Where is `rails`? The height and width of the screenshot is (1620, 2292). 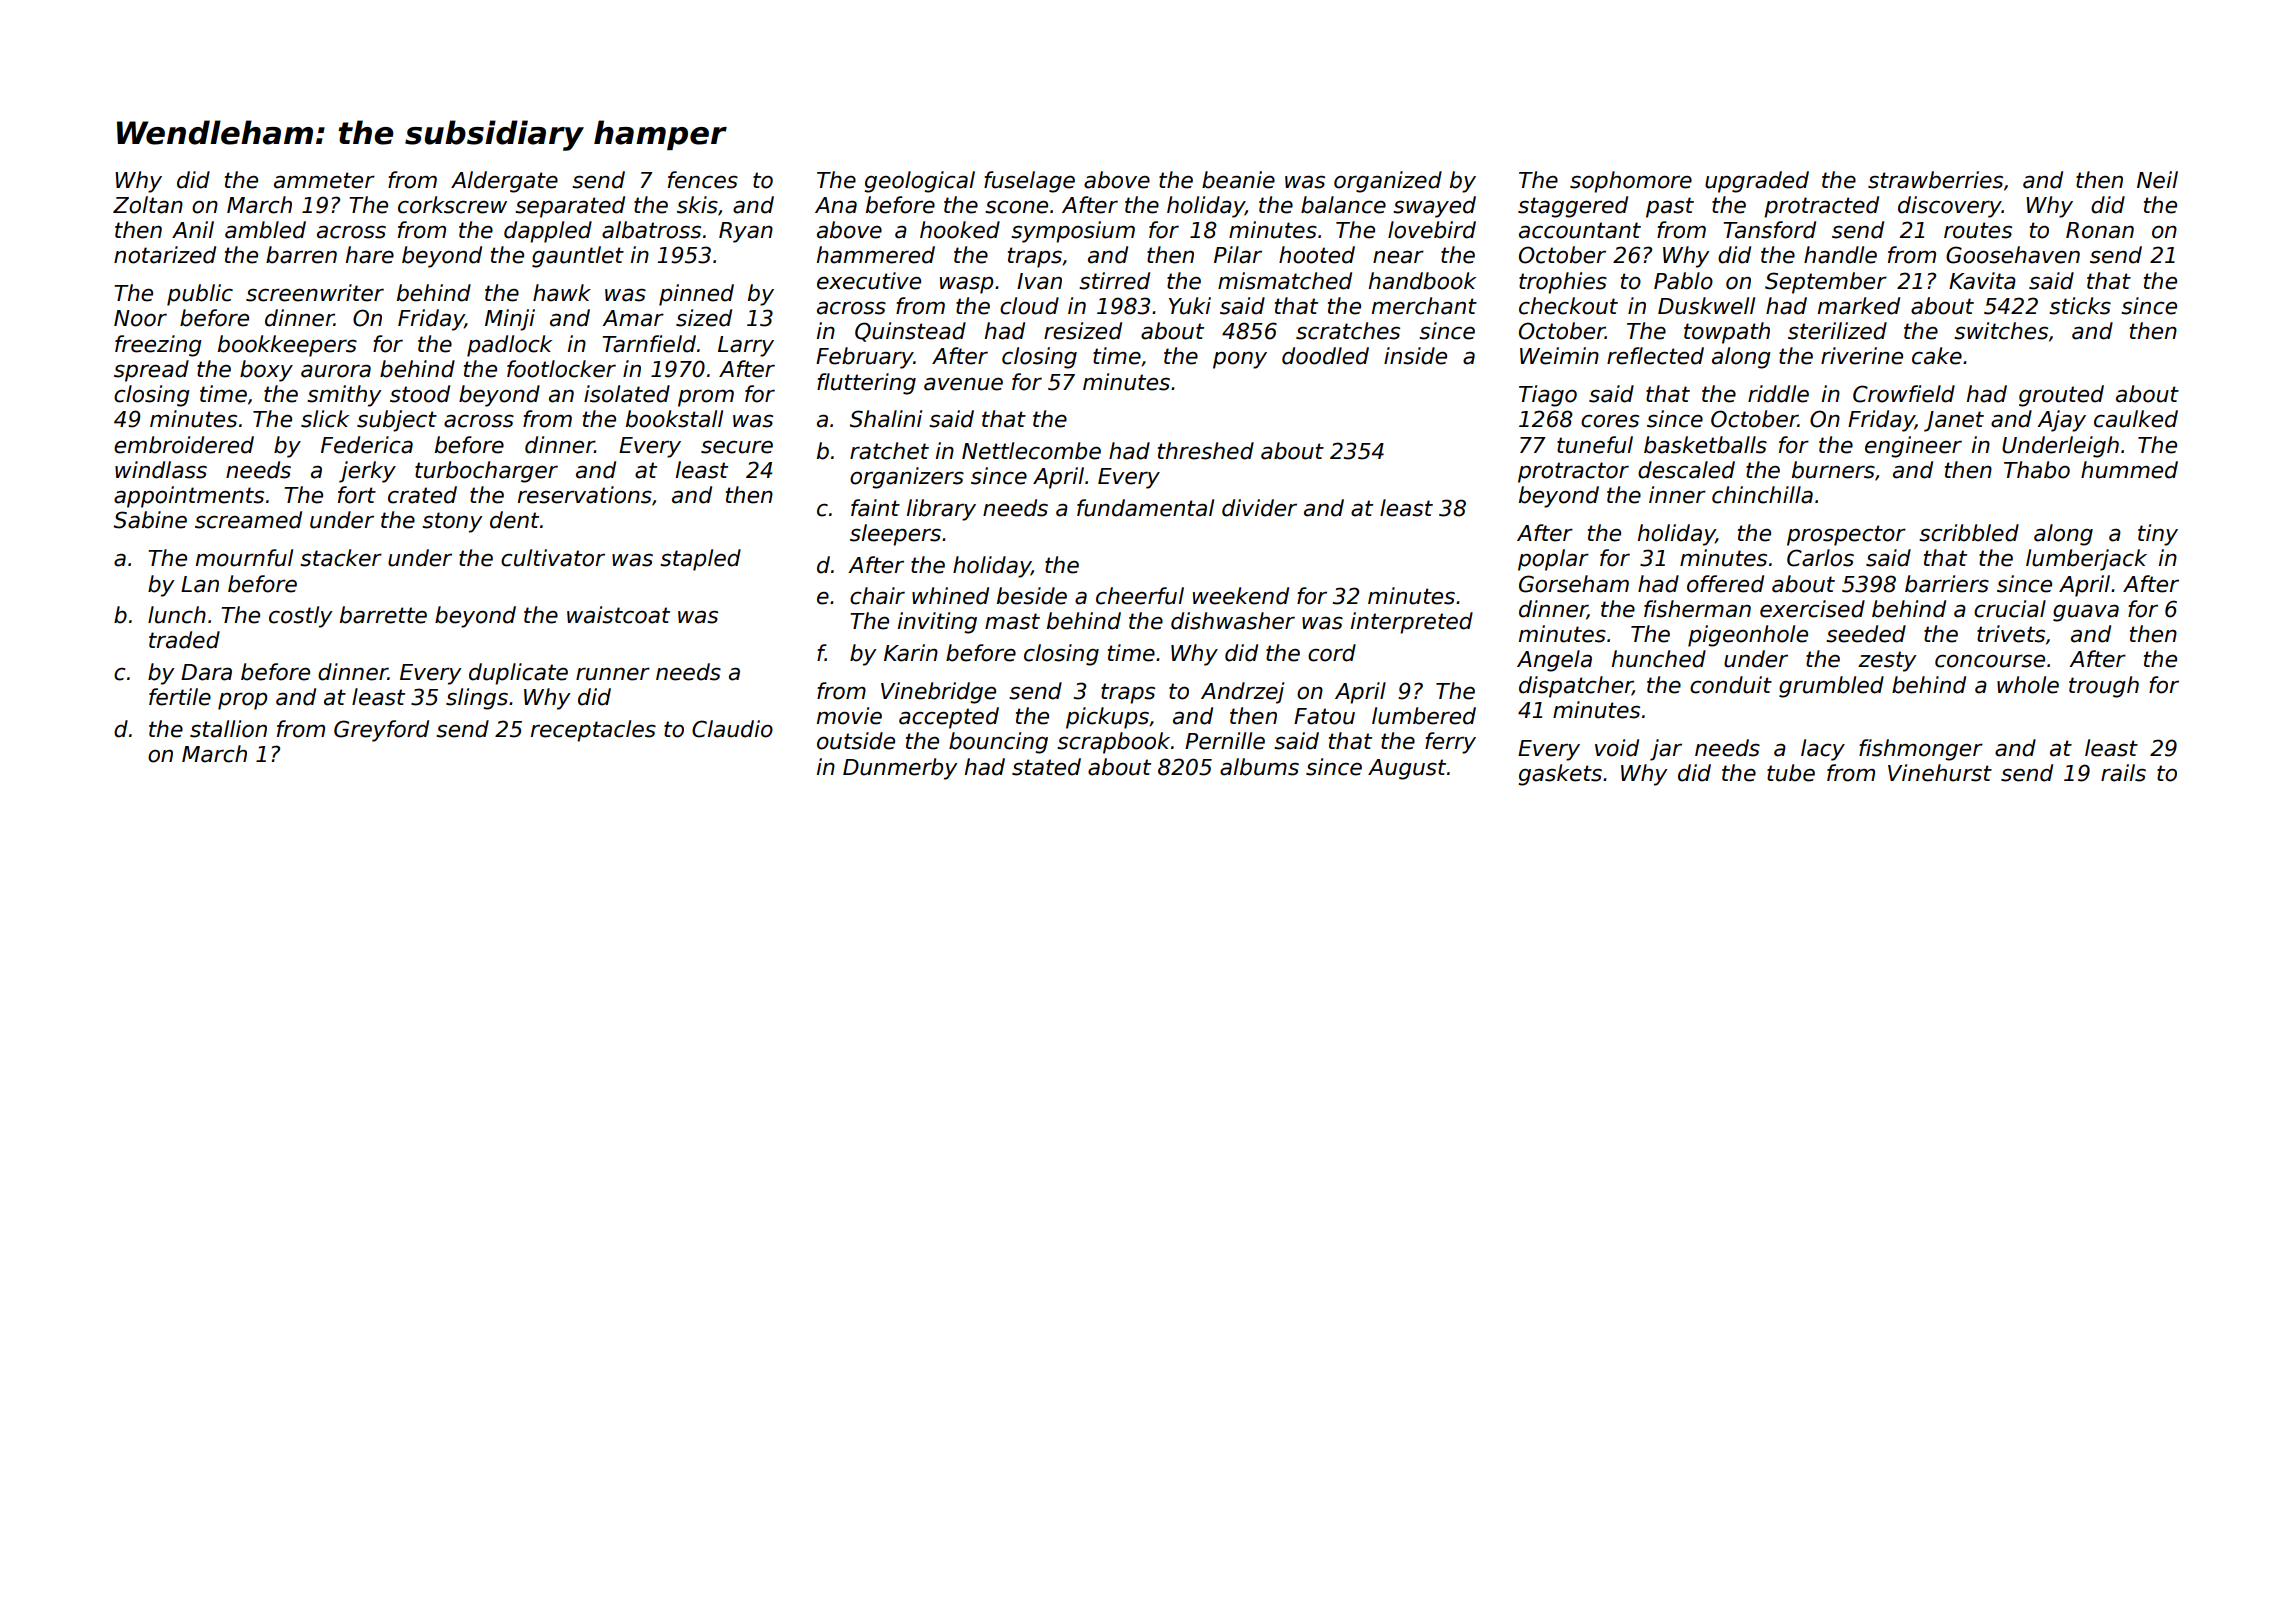
rails is located at coordinates (2123, 773).
